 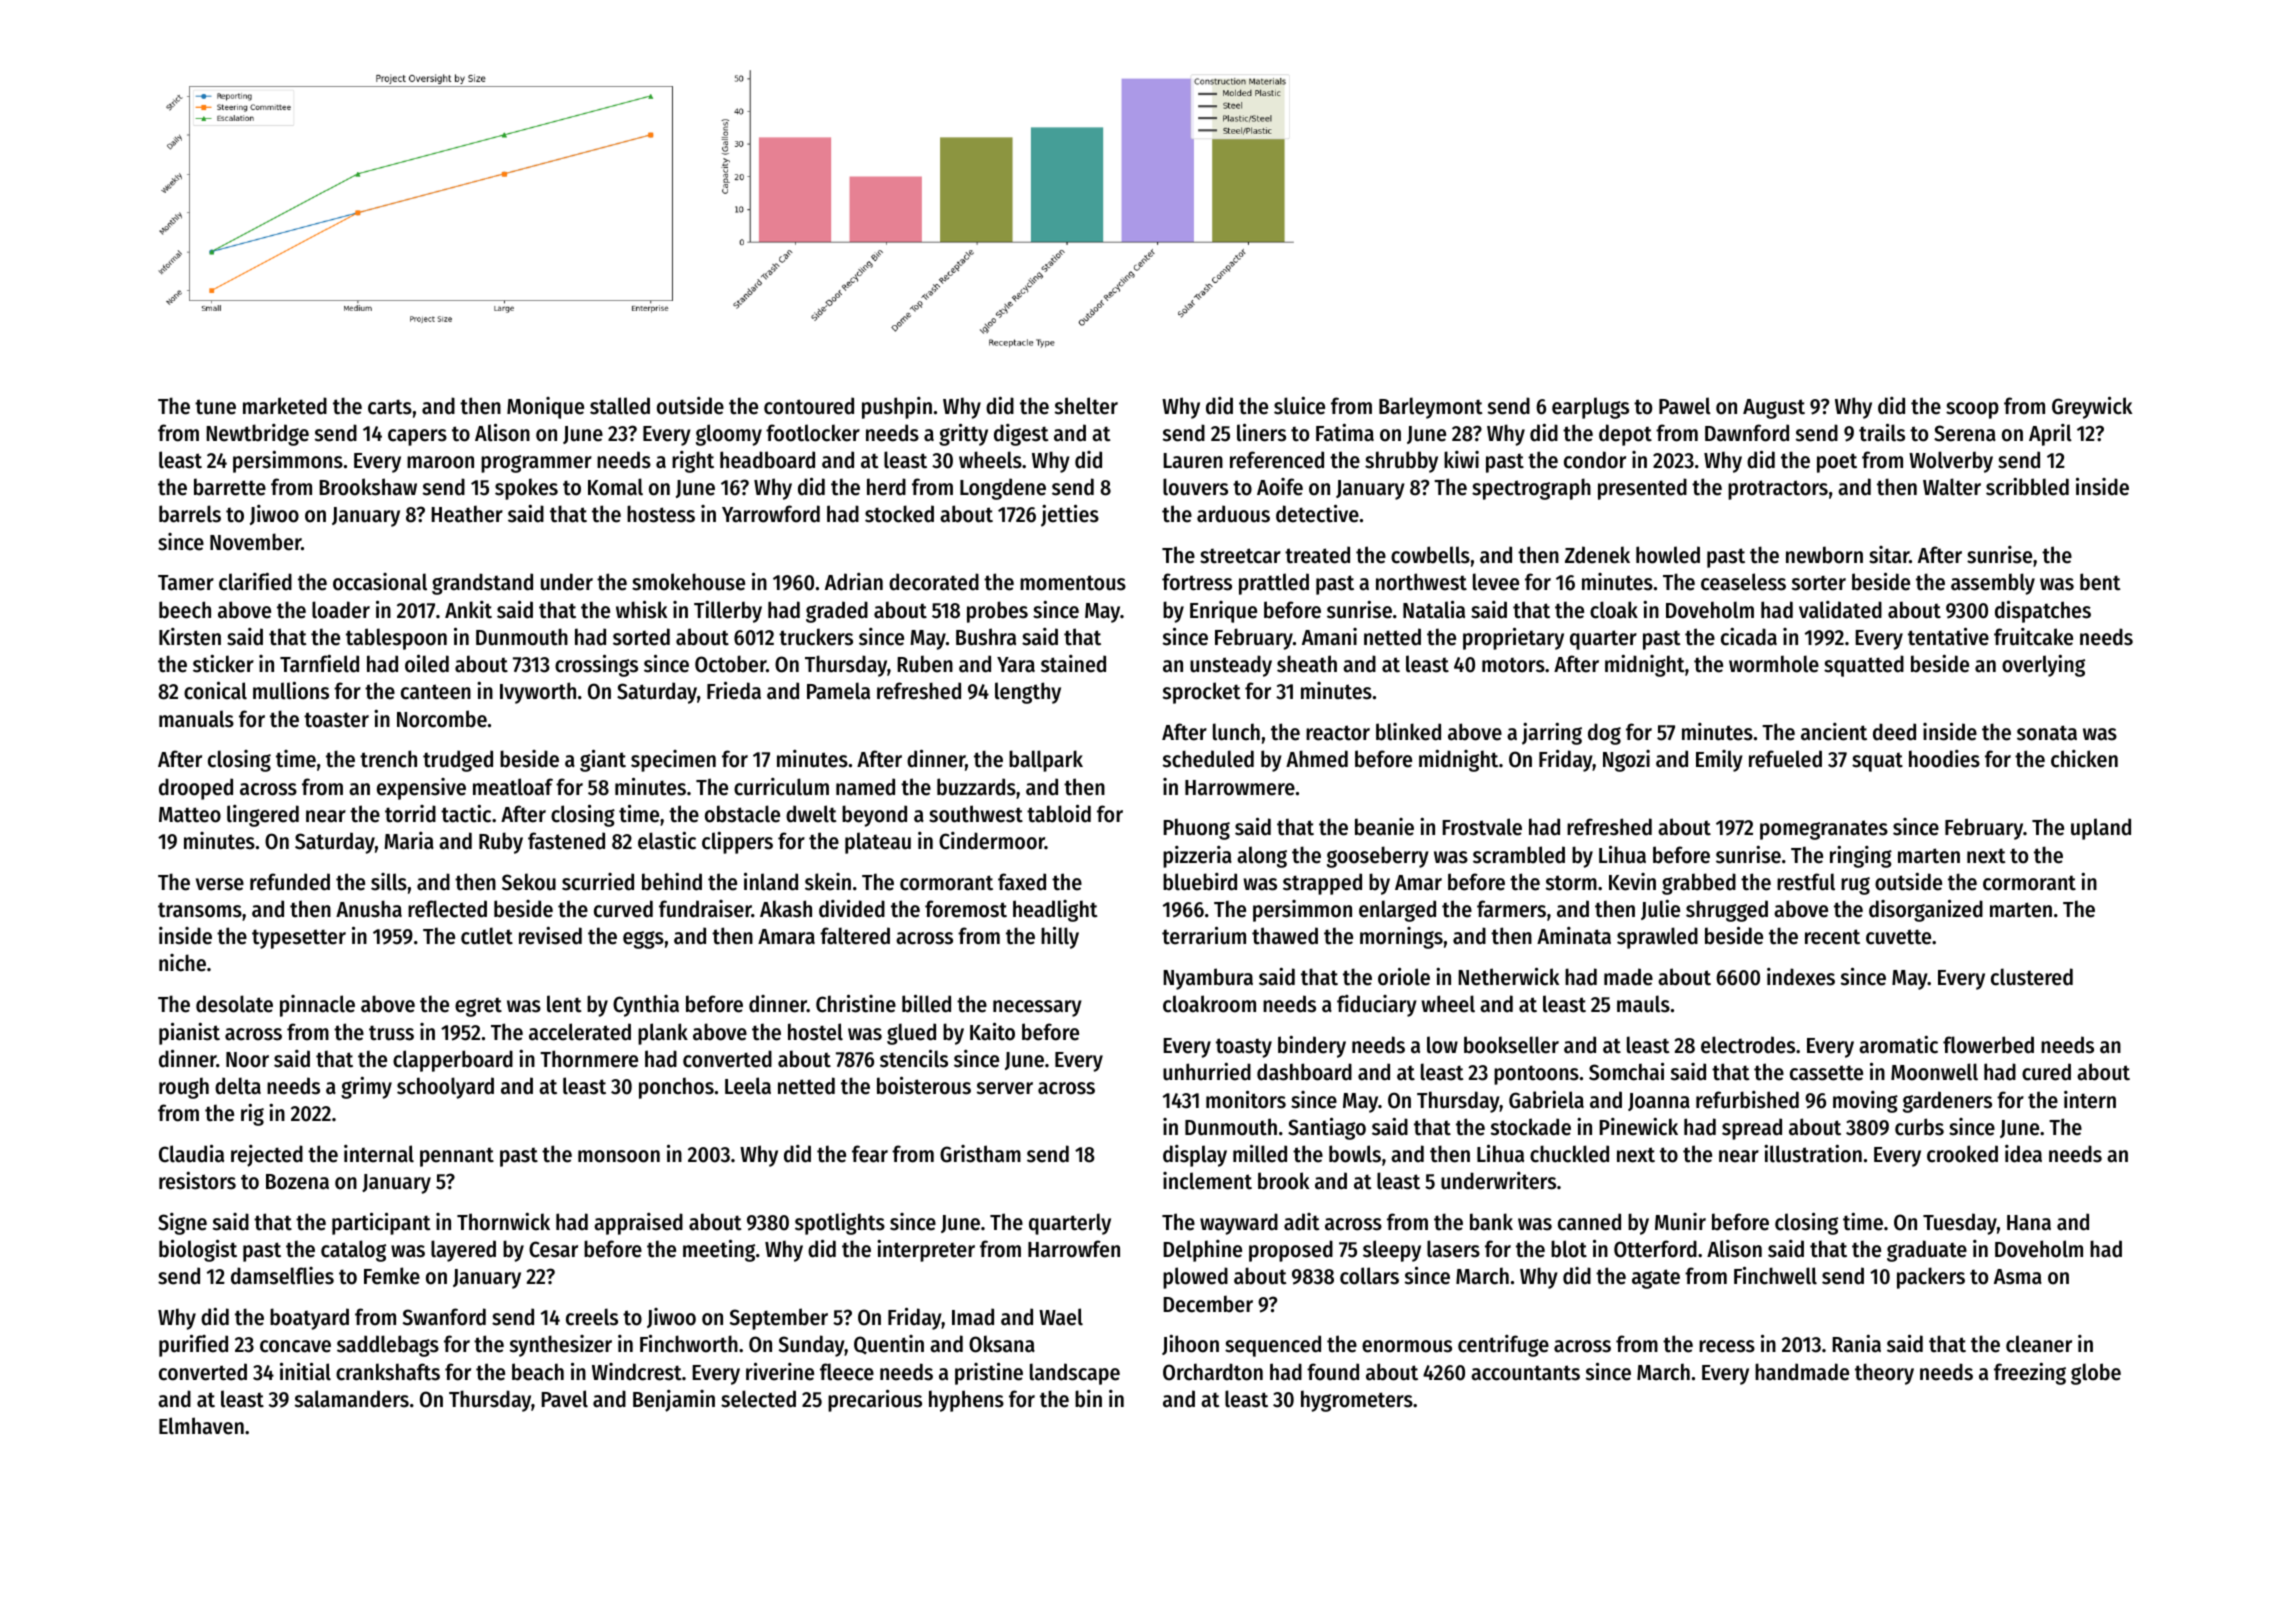 What do you see at coordinates (734, 690) in the document?
I see `Frieda` at bounding box center [734, 690].
